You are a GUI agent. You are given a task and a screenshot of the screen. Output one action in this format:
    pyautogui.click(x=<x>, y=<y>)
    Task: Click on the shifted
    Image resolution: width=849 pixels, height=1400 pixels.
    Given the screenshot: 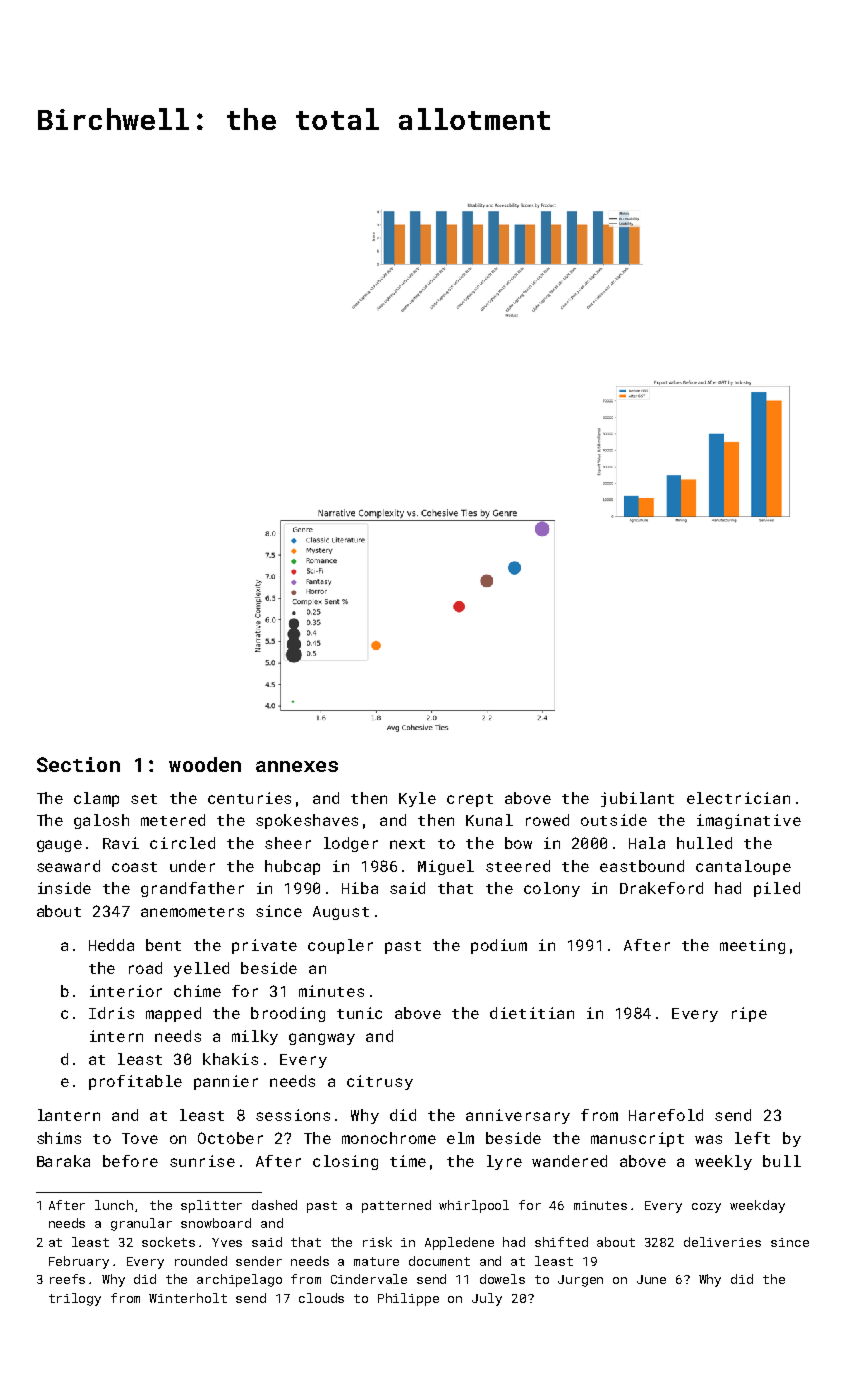 What is the action you would take?
    pyautogui.click(x=561, y=1242)
